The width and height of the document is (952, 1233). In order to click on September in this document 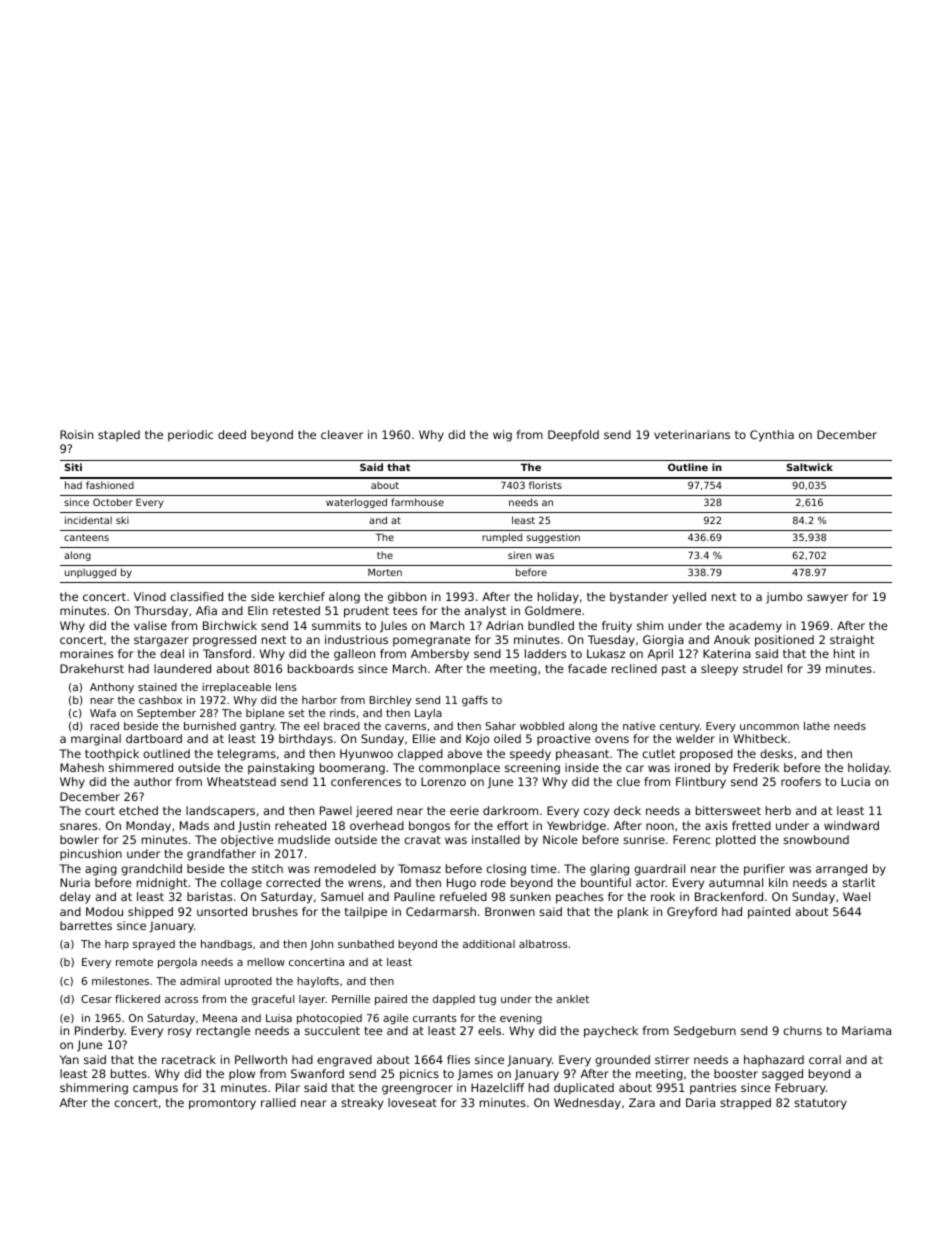, I will do `click(166, 714)`.
